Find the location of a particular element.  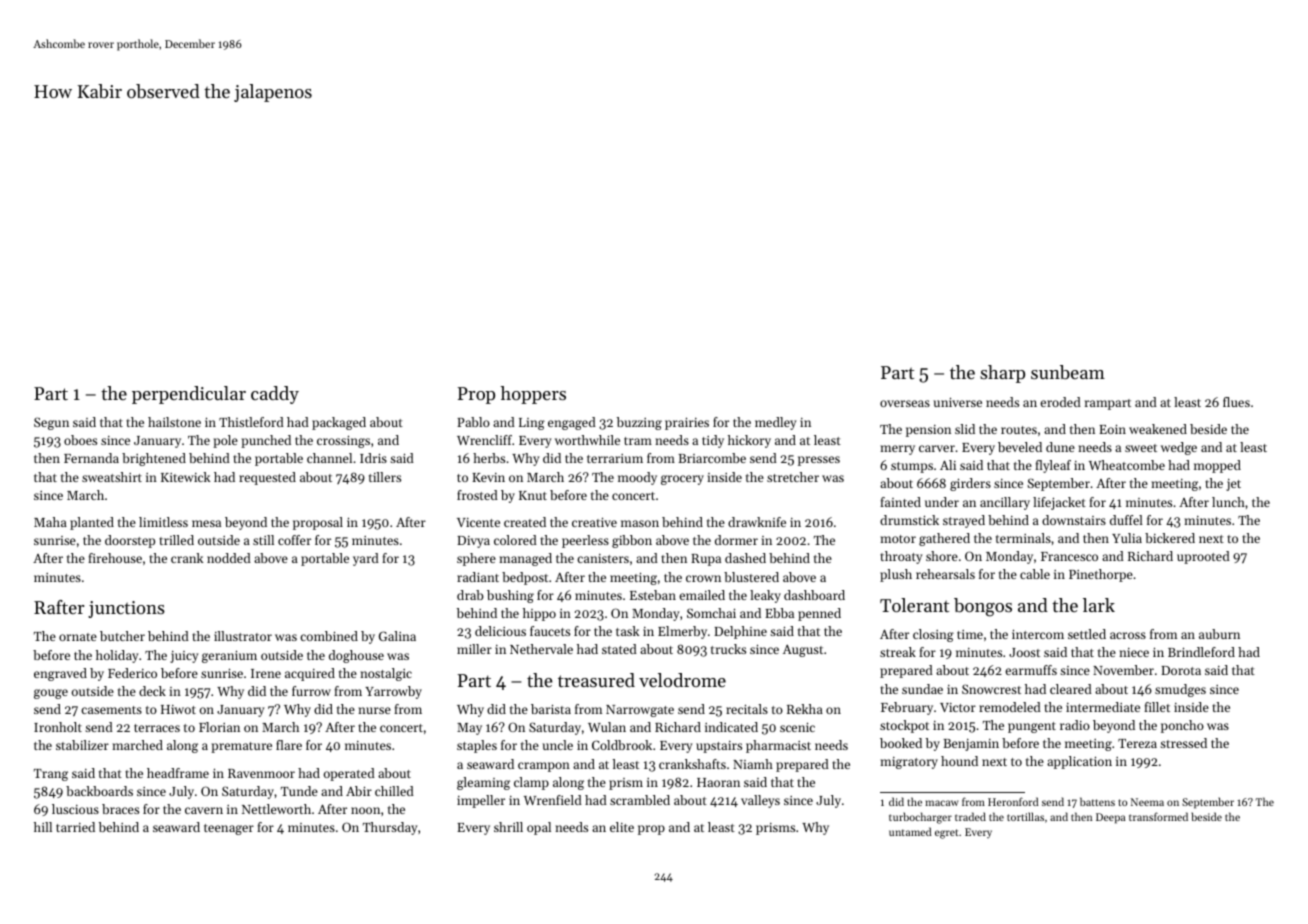

sunbeam is located at coordinates (1068, 372).
